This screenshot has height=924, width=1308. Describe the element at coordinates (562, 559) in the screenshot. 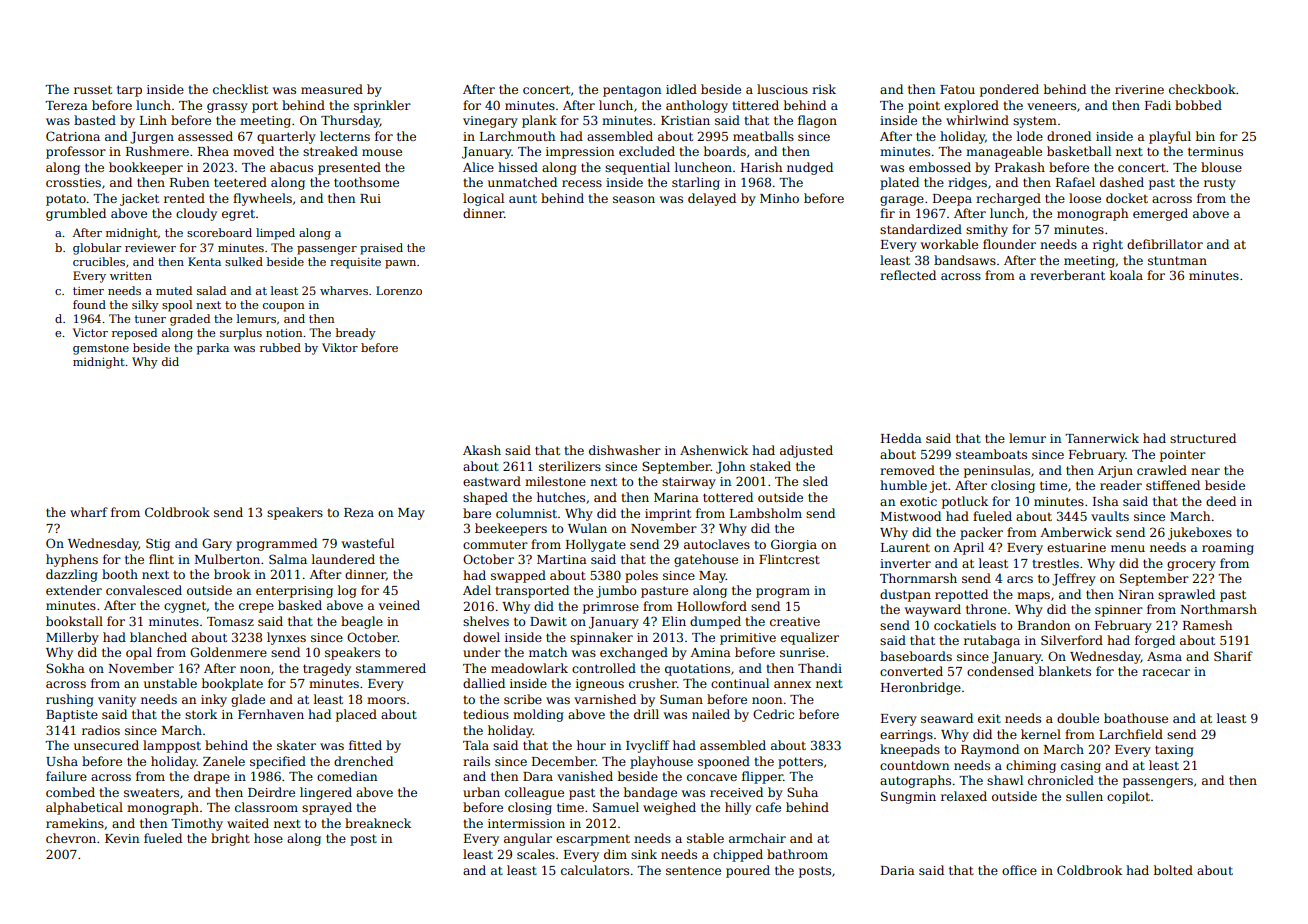

I see `Martina` at that location.
